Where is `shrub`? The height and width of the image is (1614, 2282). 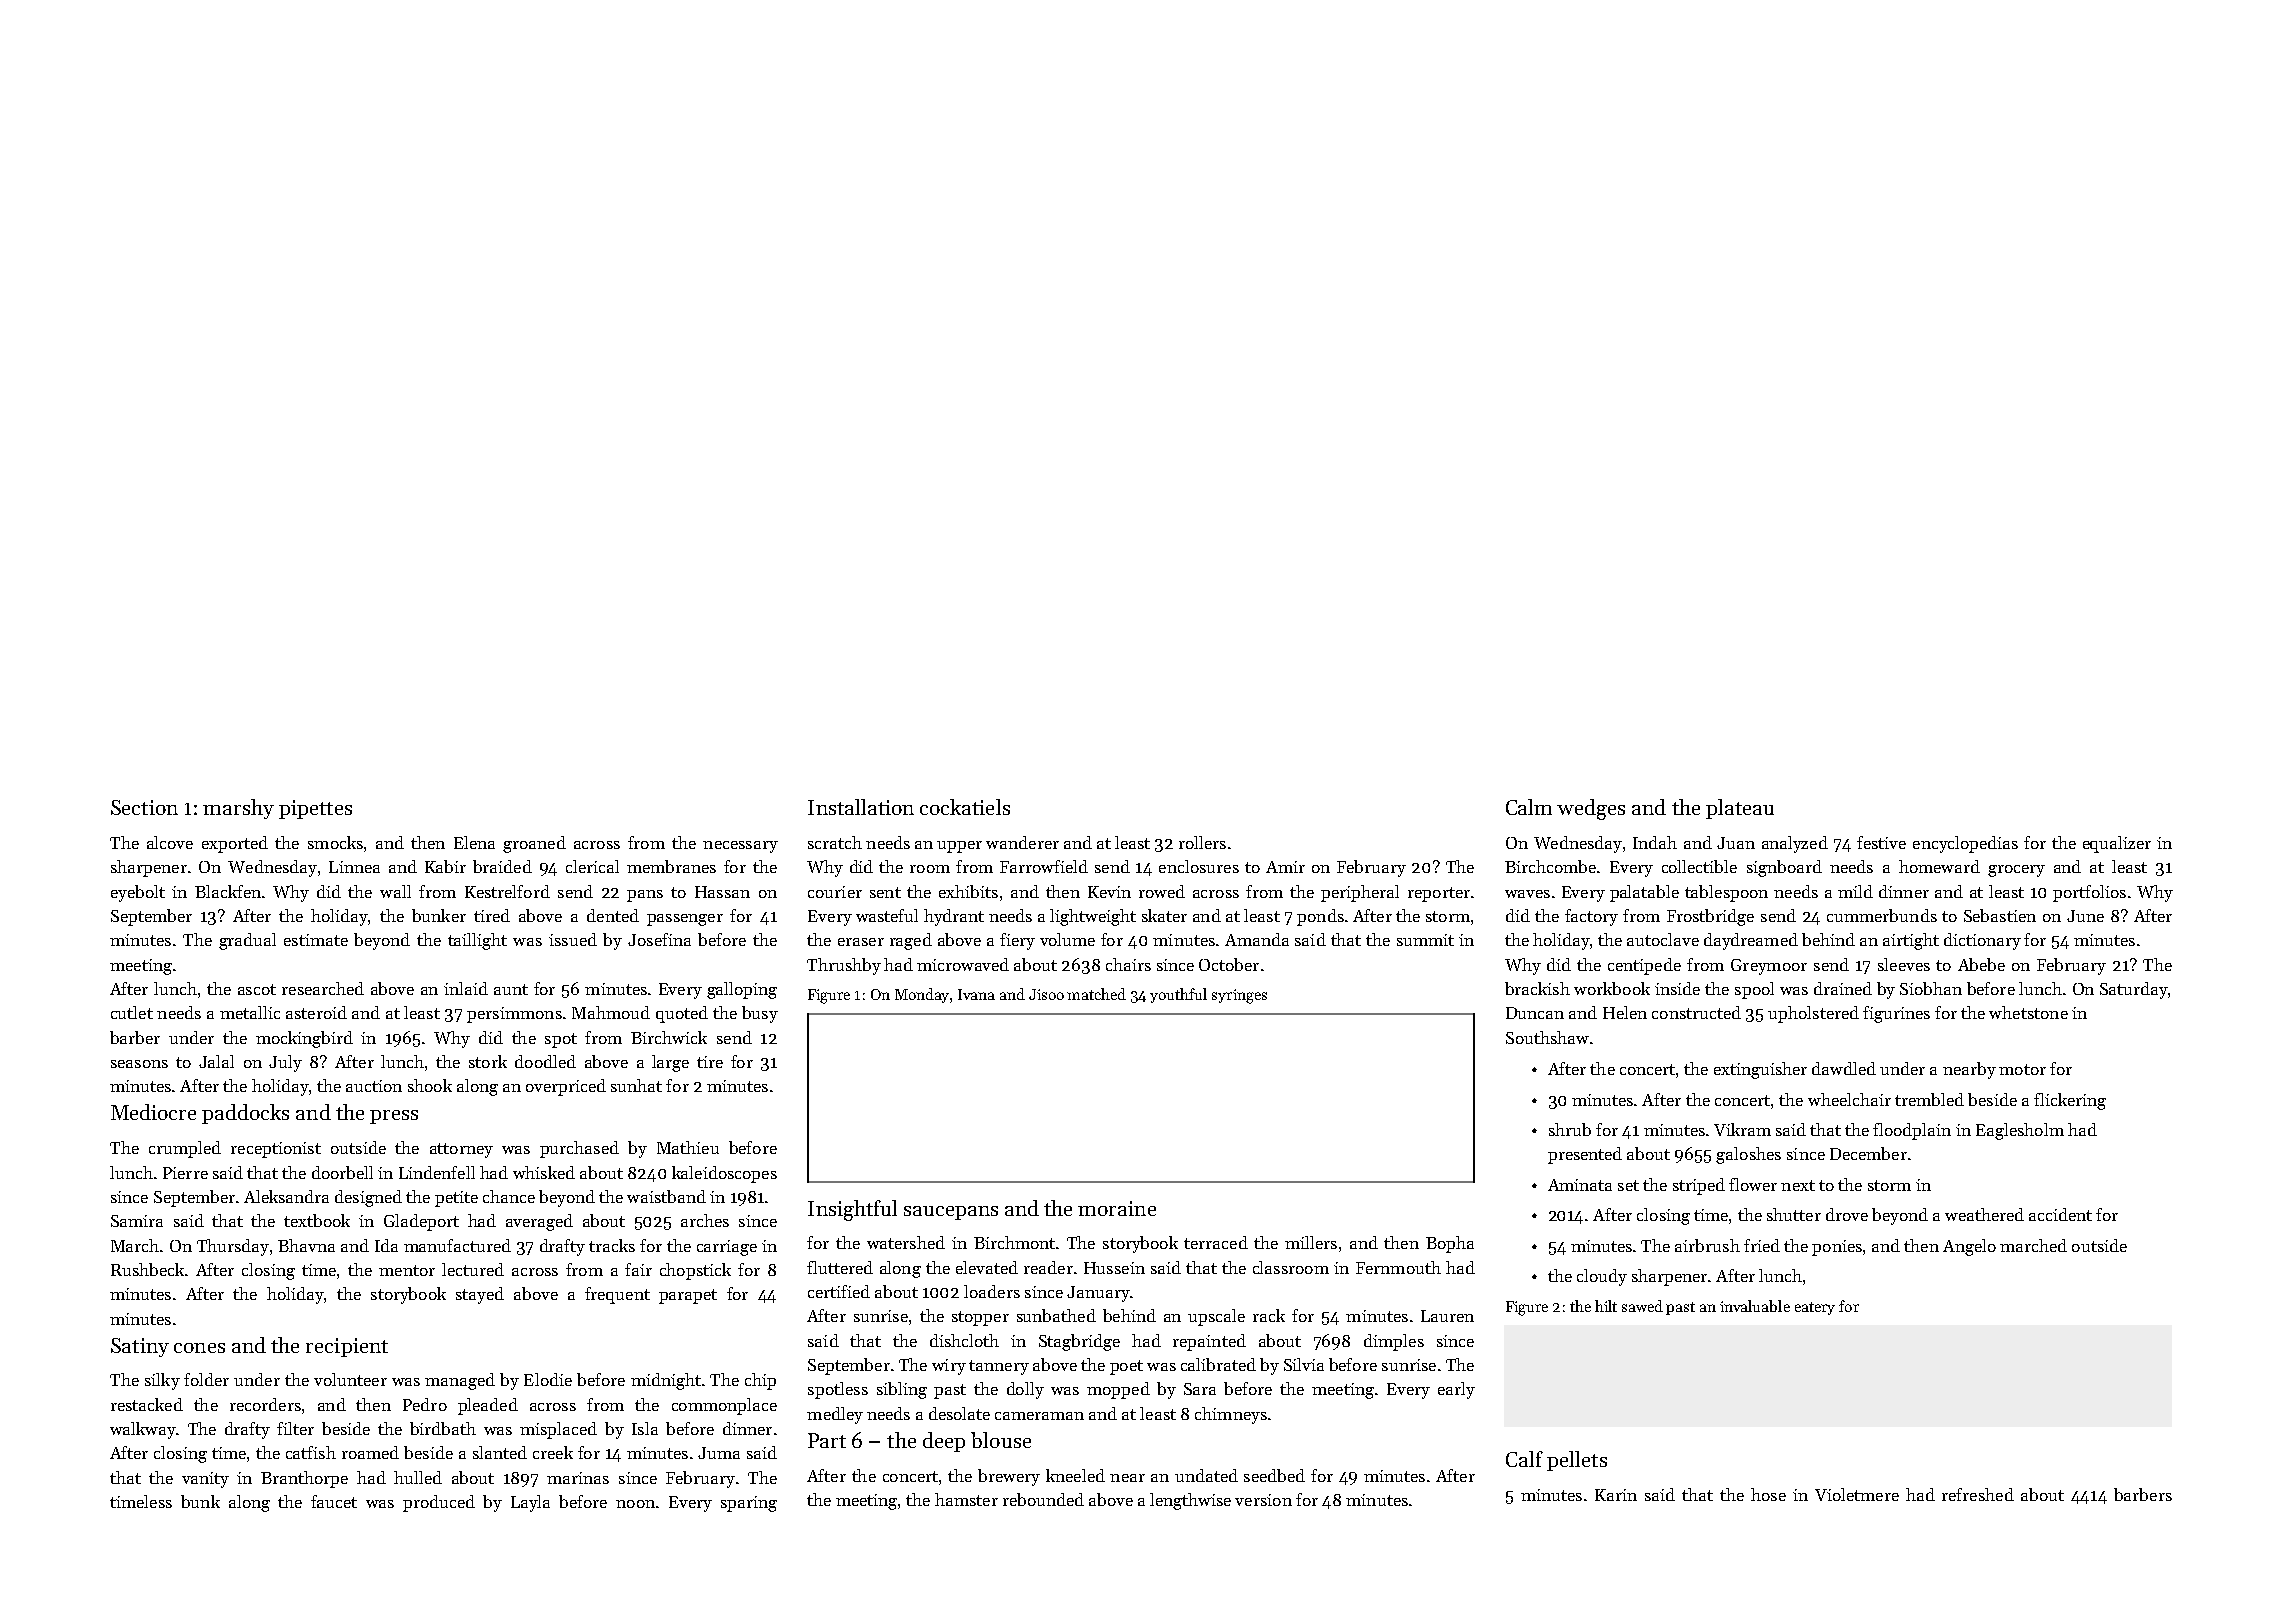
shrub is located at coordinates (1570, 1129).
